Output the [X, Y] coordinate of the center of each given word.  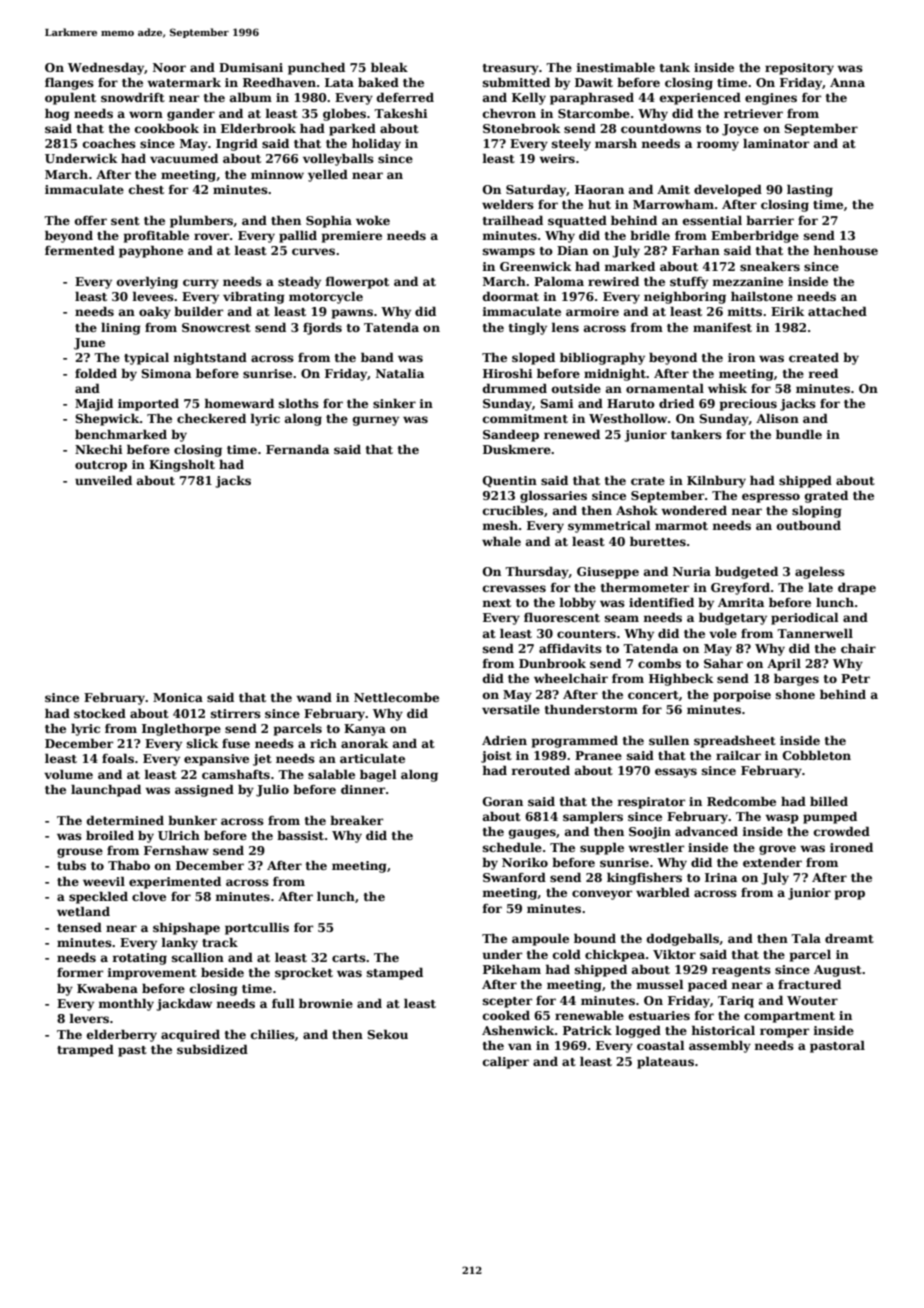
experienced [700, 99]
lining [121, 329]
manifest [722, 327]
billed [829, 801]
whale [501, 541]
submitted [516, 82]
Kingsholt [182, 465]
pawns [352, 314]
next [496, 603]
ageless [820, 573]
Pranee [598, 755]
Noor [169, 67]
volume [68, 774]
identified [661, 602]
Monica [178, 697]
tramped [85, 1051]
